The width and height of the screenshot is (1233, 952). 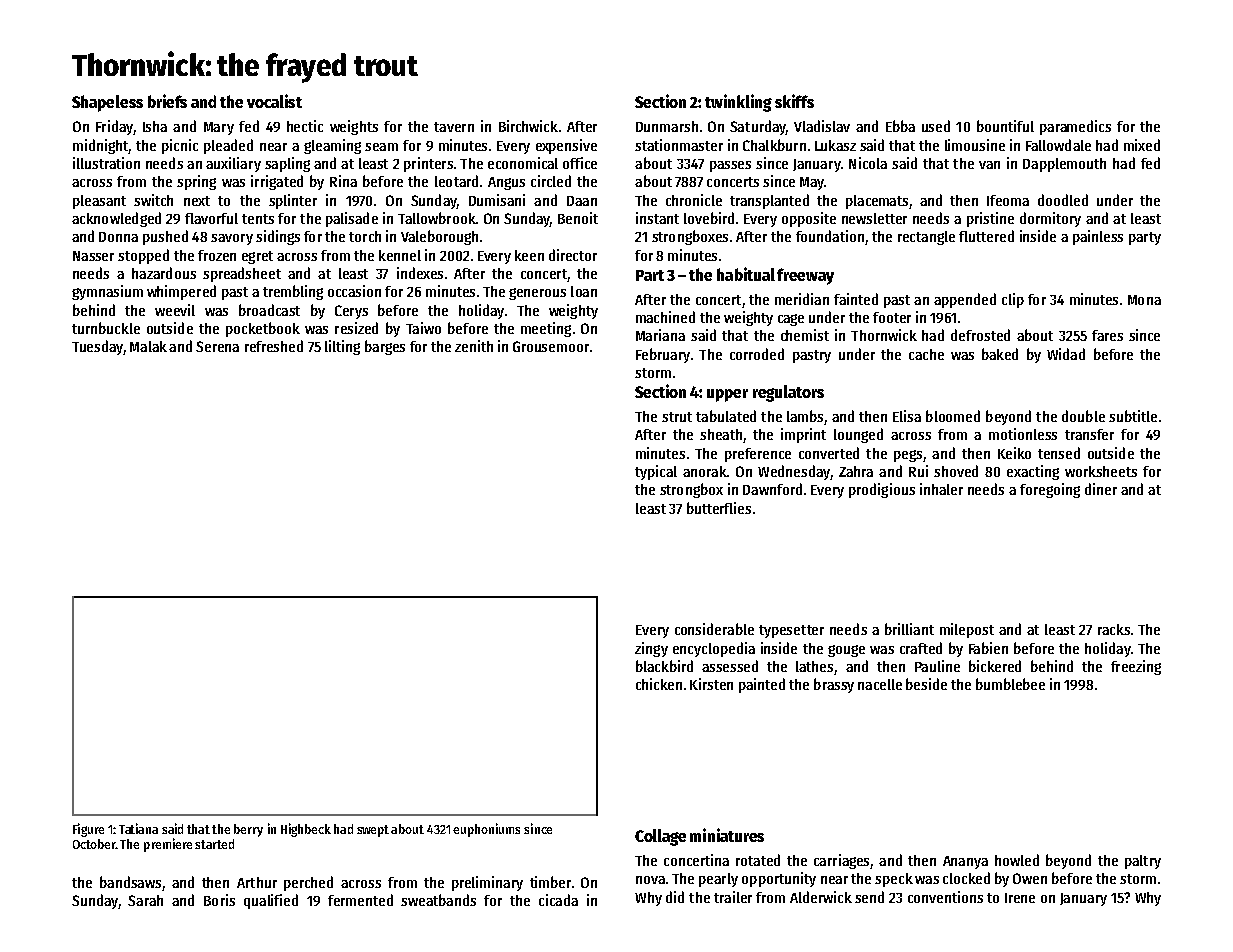 I want to click on Serena, so click(x=217, y=346).
